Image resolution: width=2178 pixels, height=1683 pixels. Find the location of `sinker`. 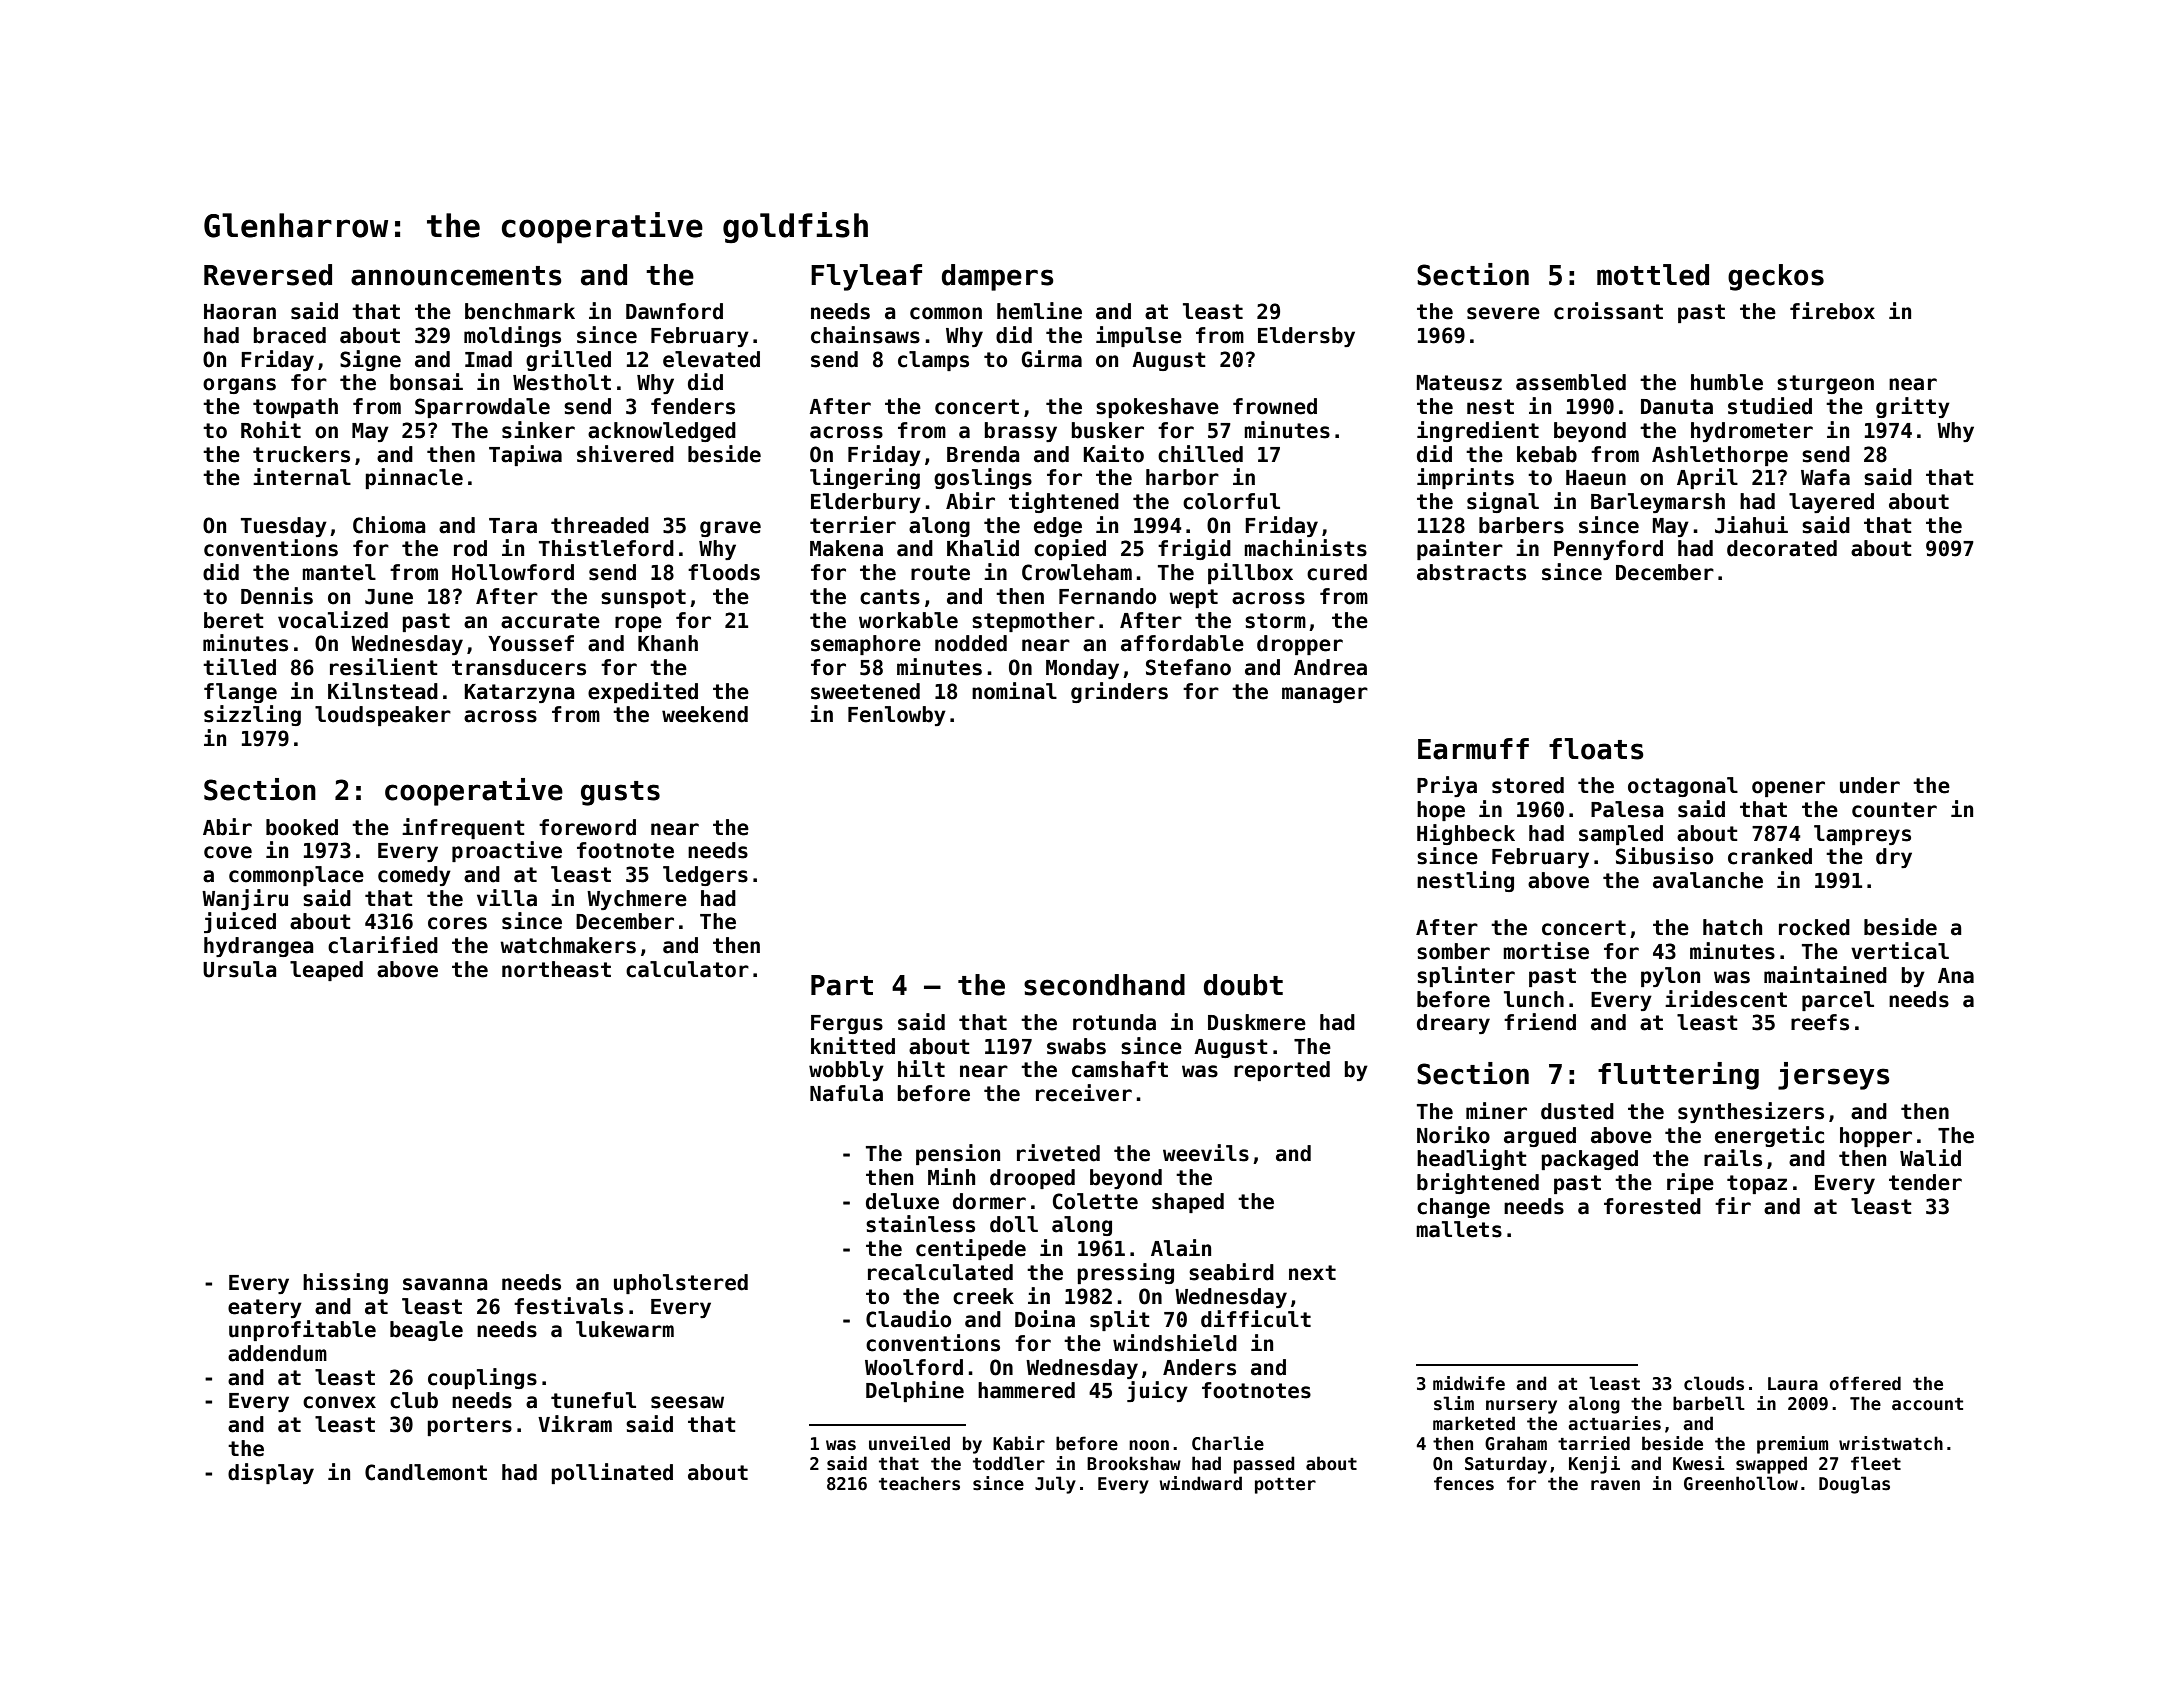

sinker is located at coordinates (538, 430).
